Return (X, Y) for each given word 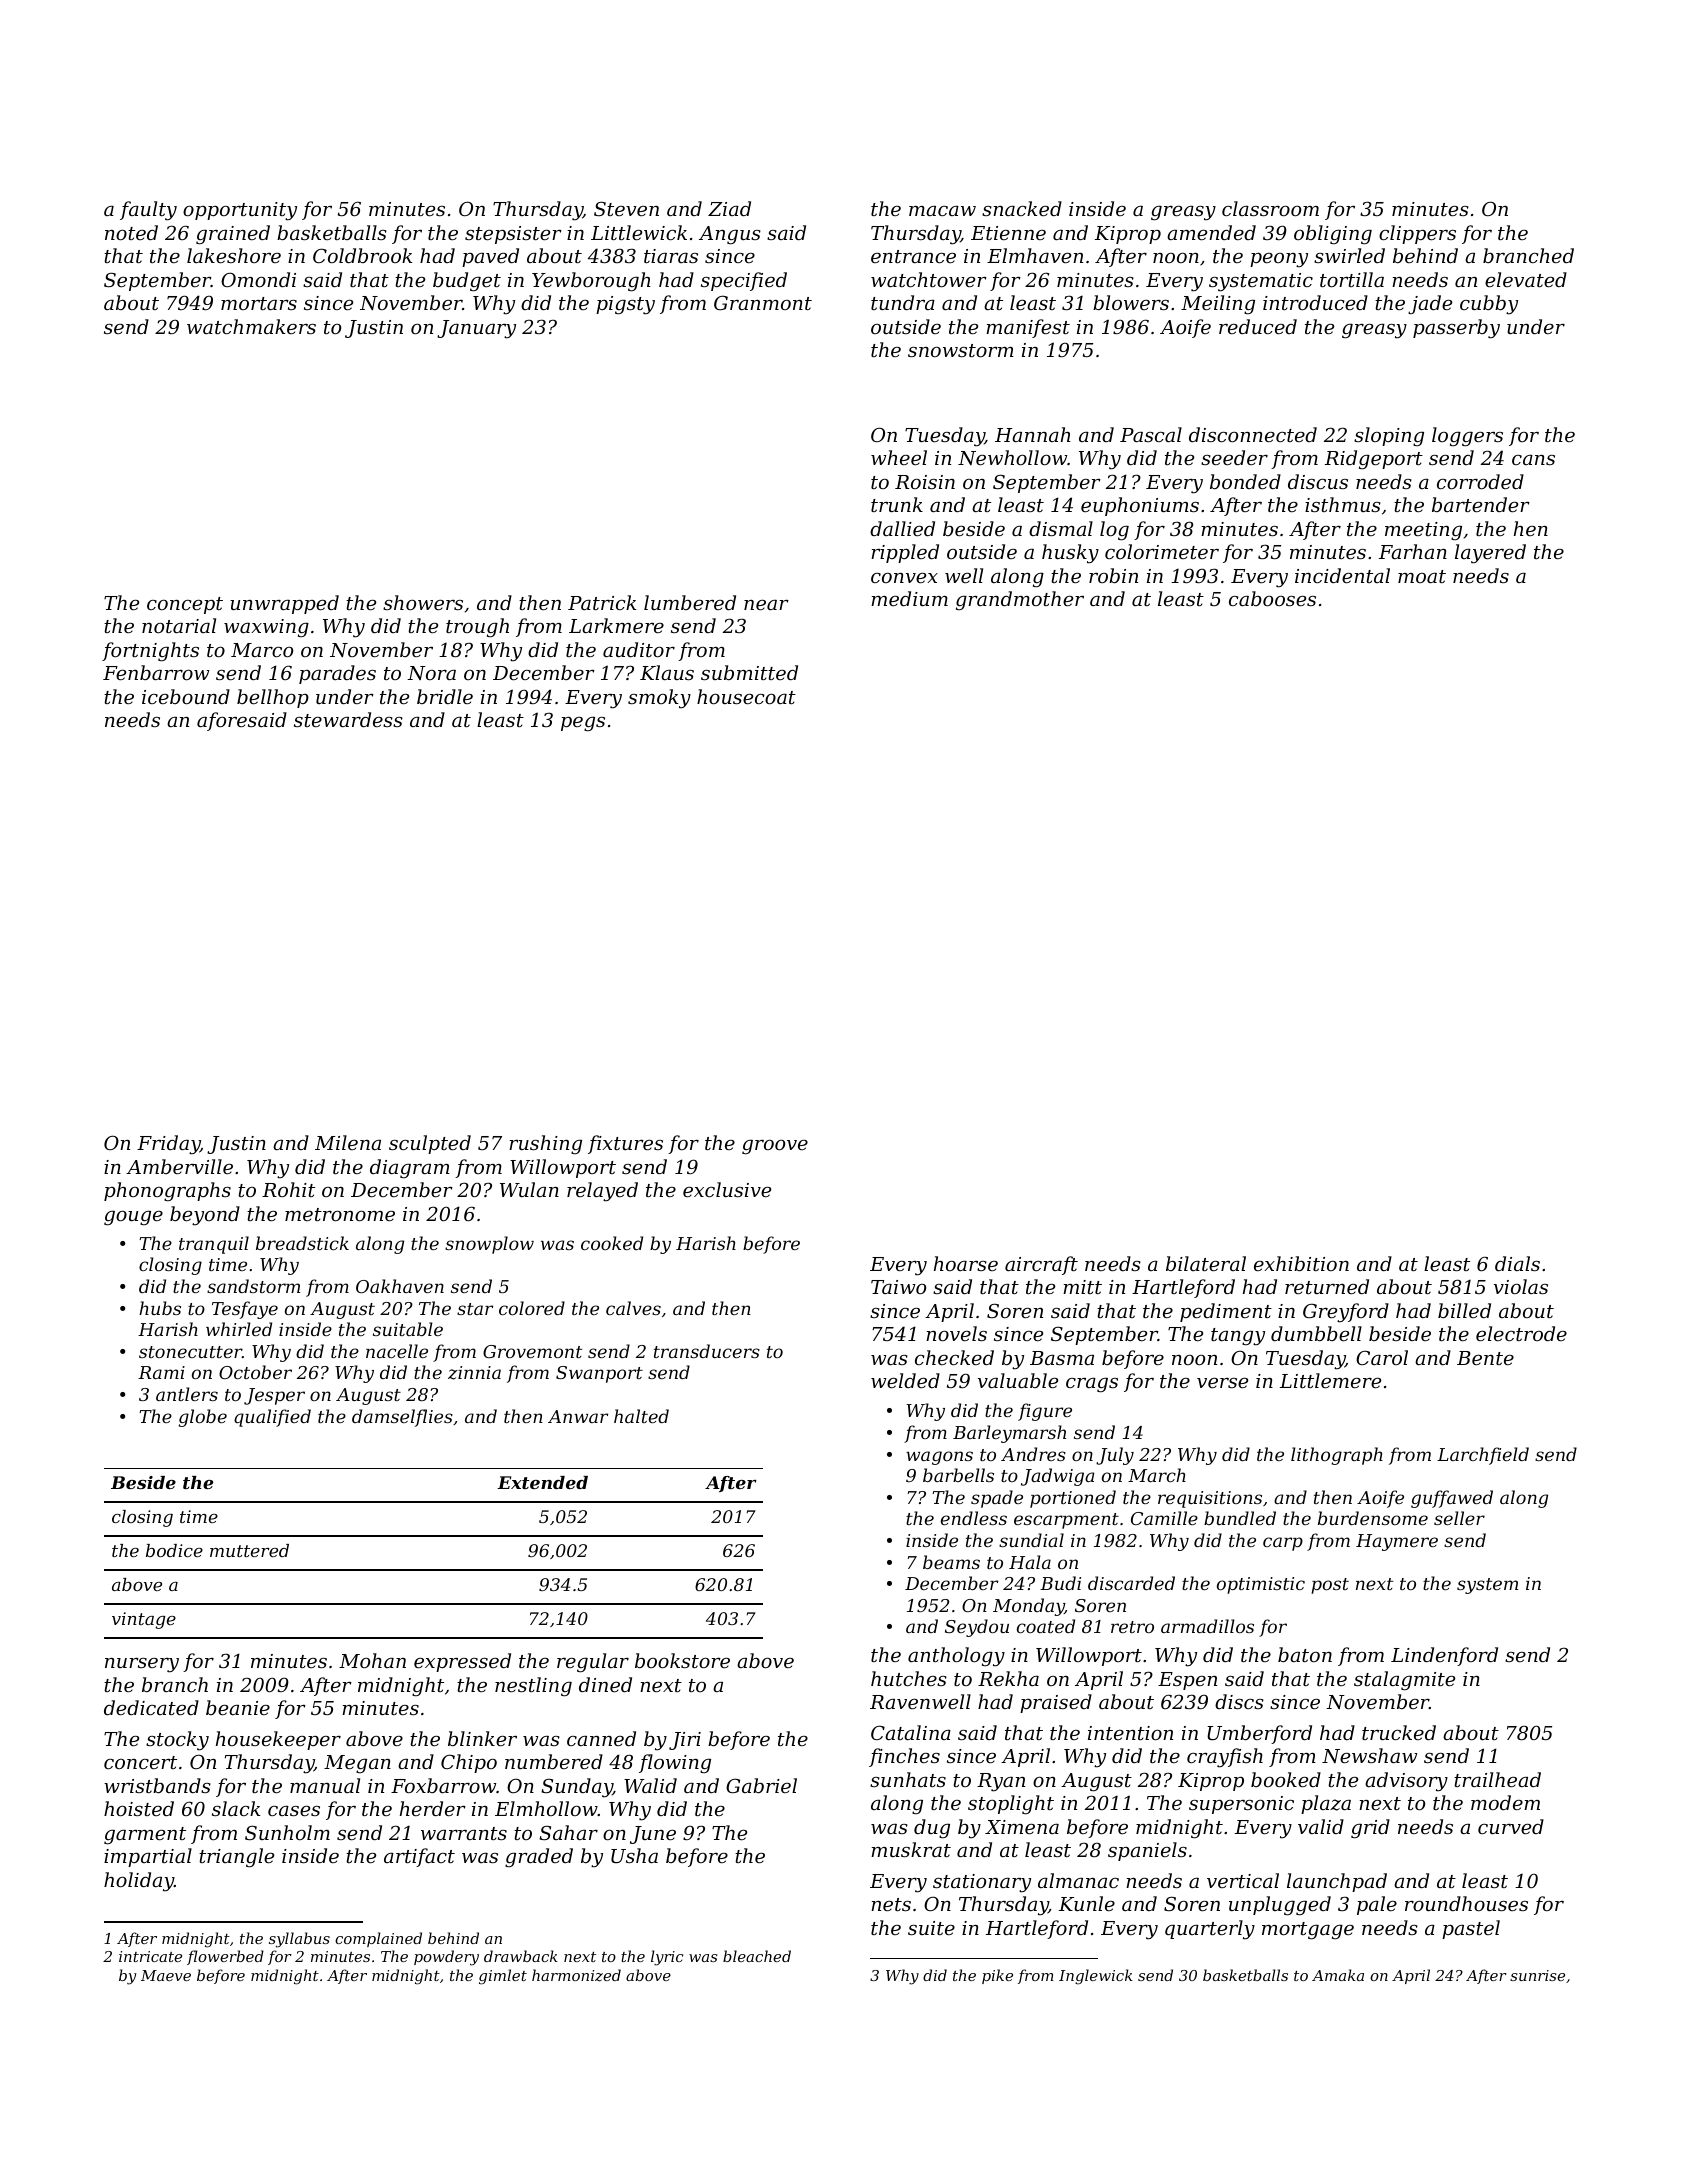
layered (1490, 554)
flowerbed (225, 1957)
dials (1517, 1263)
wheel (899, 457)
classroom (1270, 208)
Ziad (729, 208)
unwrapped (284, 604)
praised (1056, 1703)
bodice (174, 1550)
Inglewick (1096, 1977)
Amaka (1338, 1975)
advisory (1406, 1782)
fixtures (625, 1144)
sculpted (430, 1144)
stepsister (513, 235)
